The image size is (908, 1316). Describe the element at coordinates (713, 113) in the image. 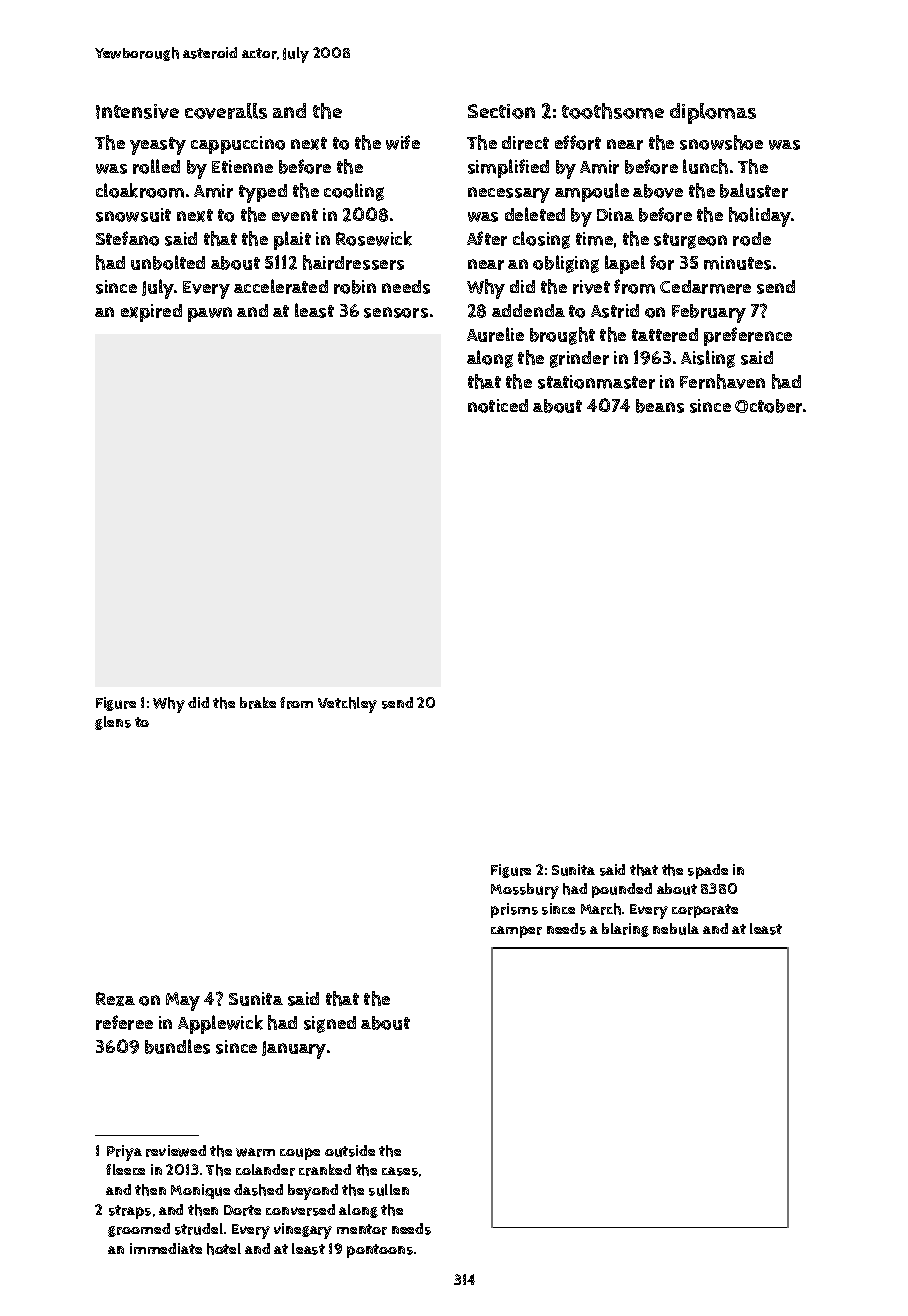

I see `diplomas` at that location.
